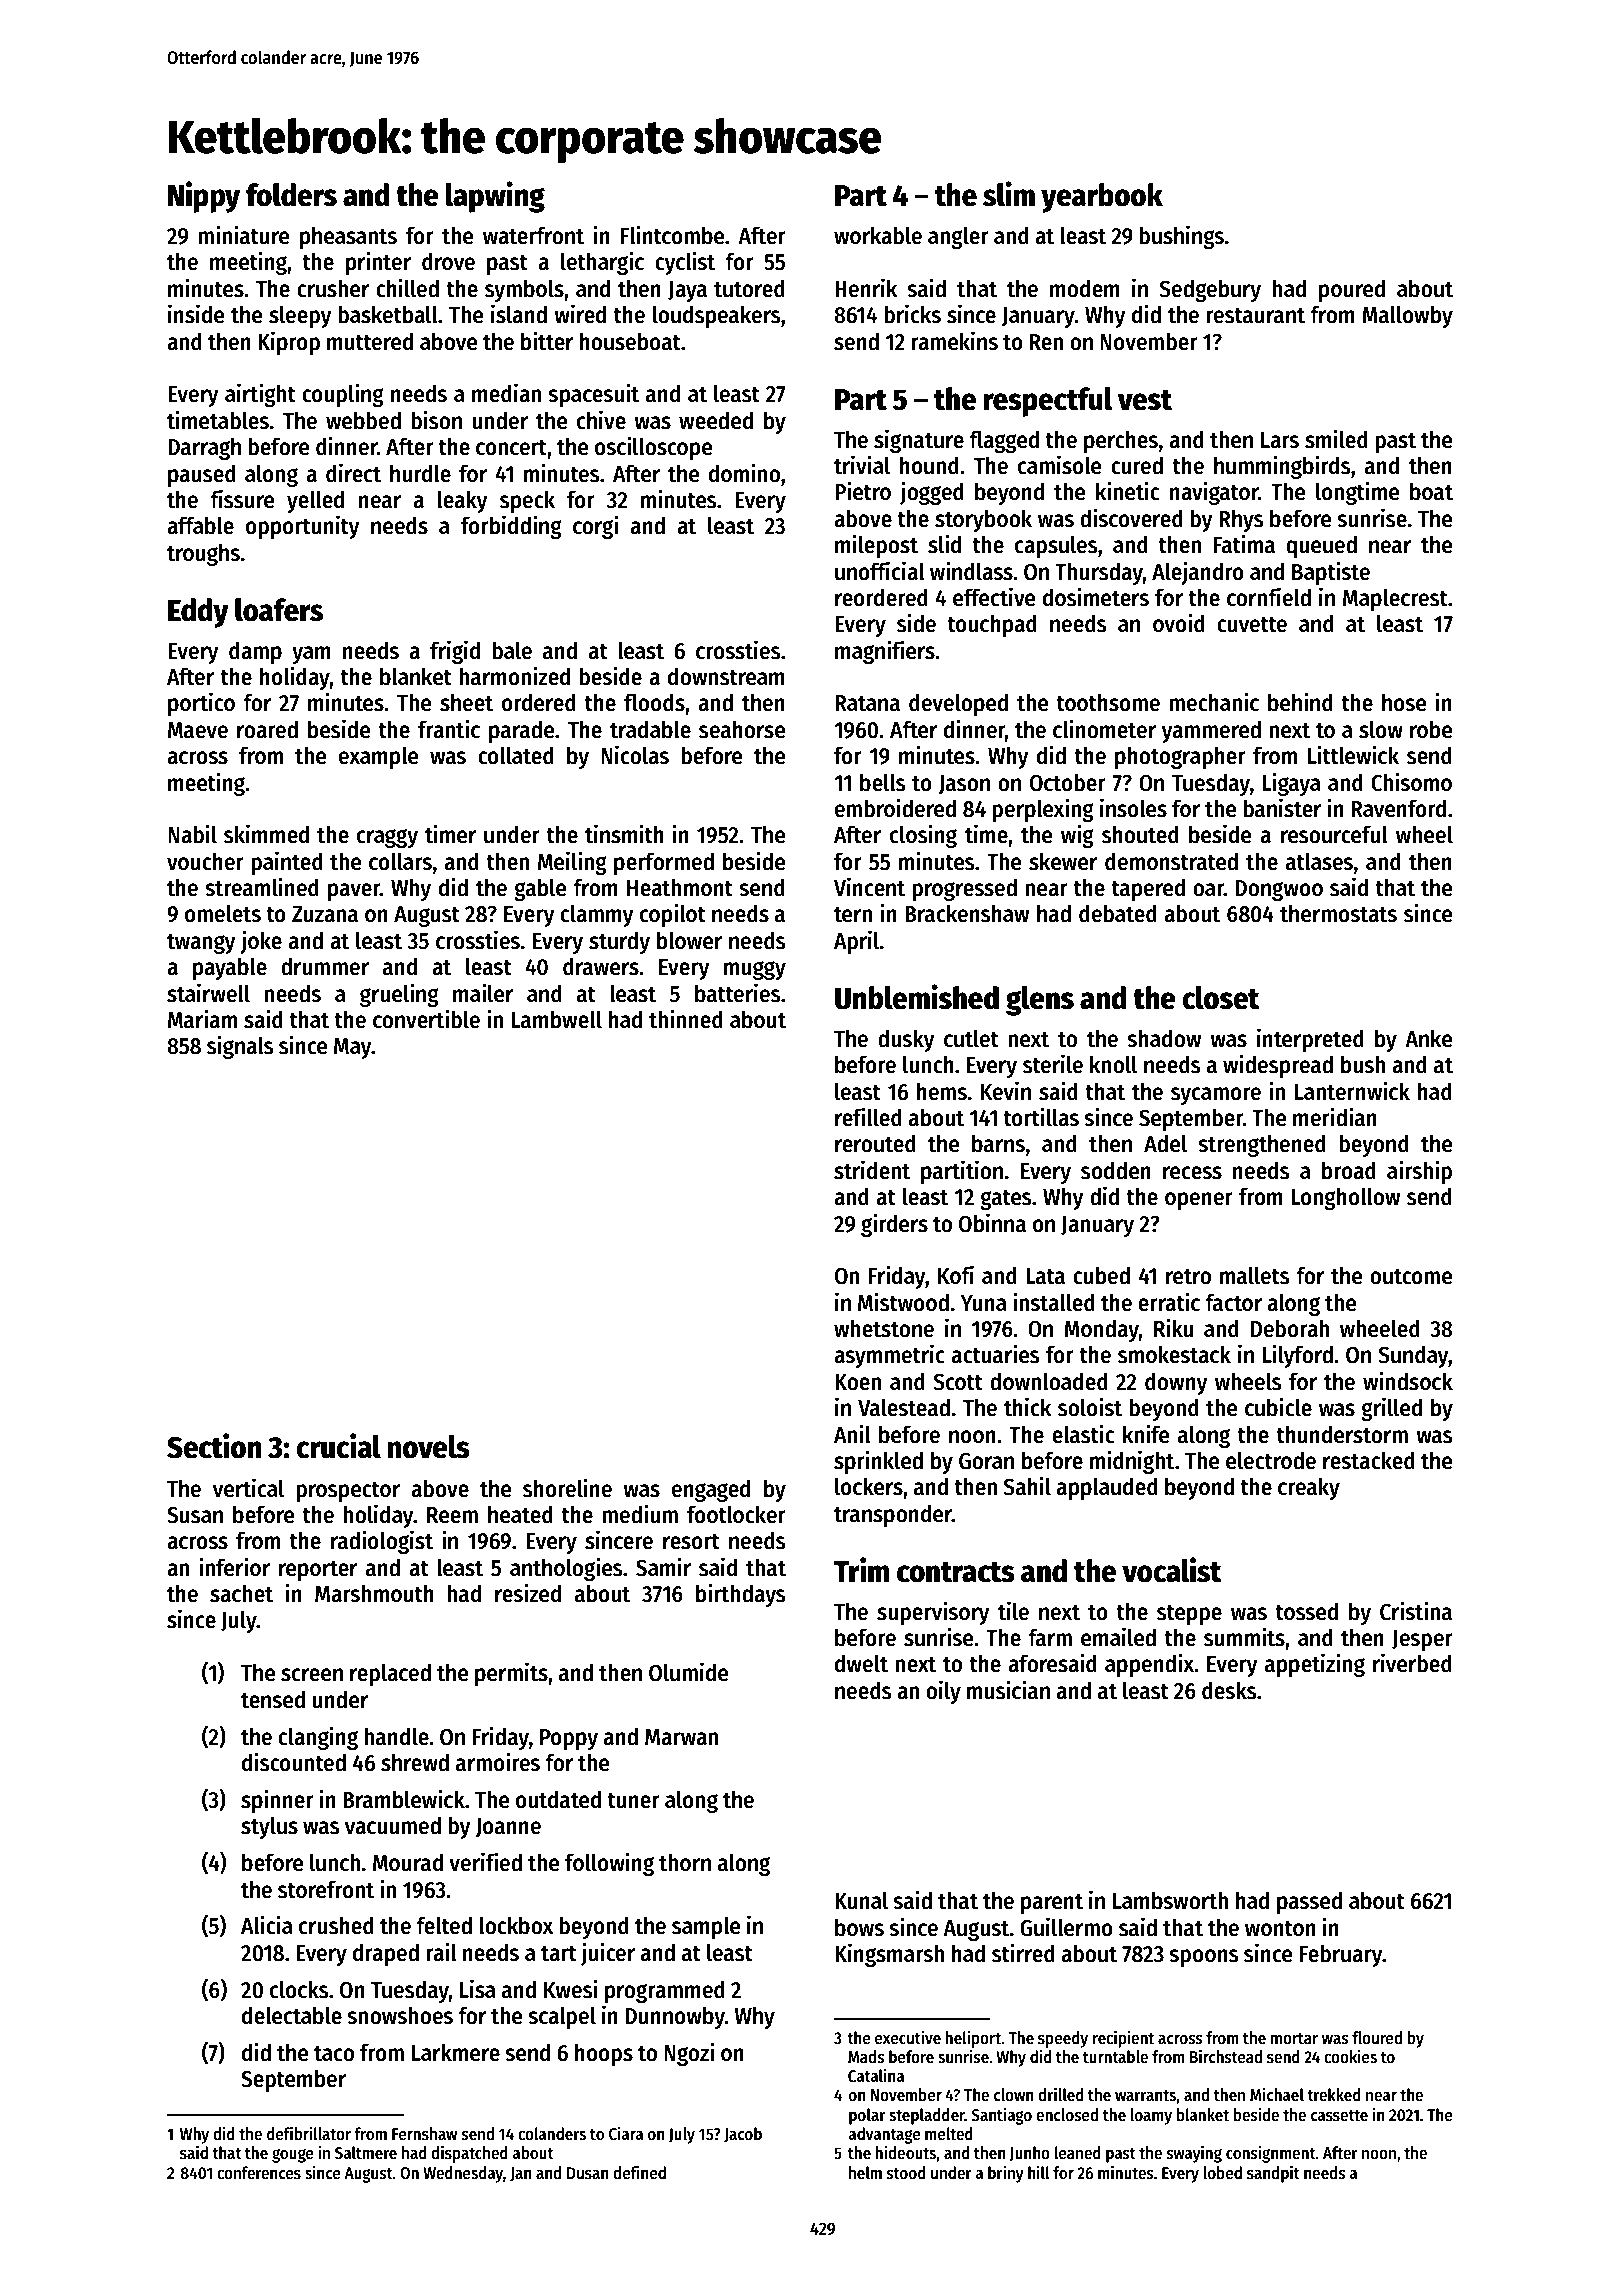 This screenshot has width=1620, height=2292. I want to click on folders, so click(291, 195).
